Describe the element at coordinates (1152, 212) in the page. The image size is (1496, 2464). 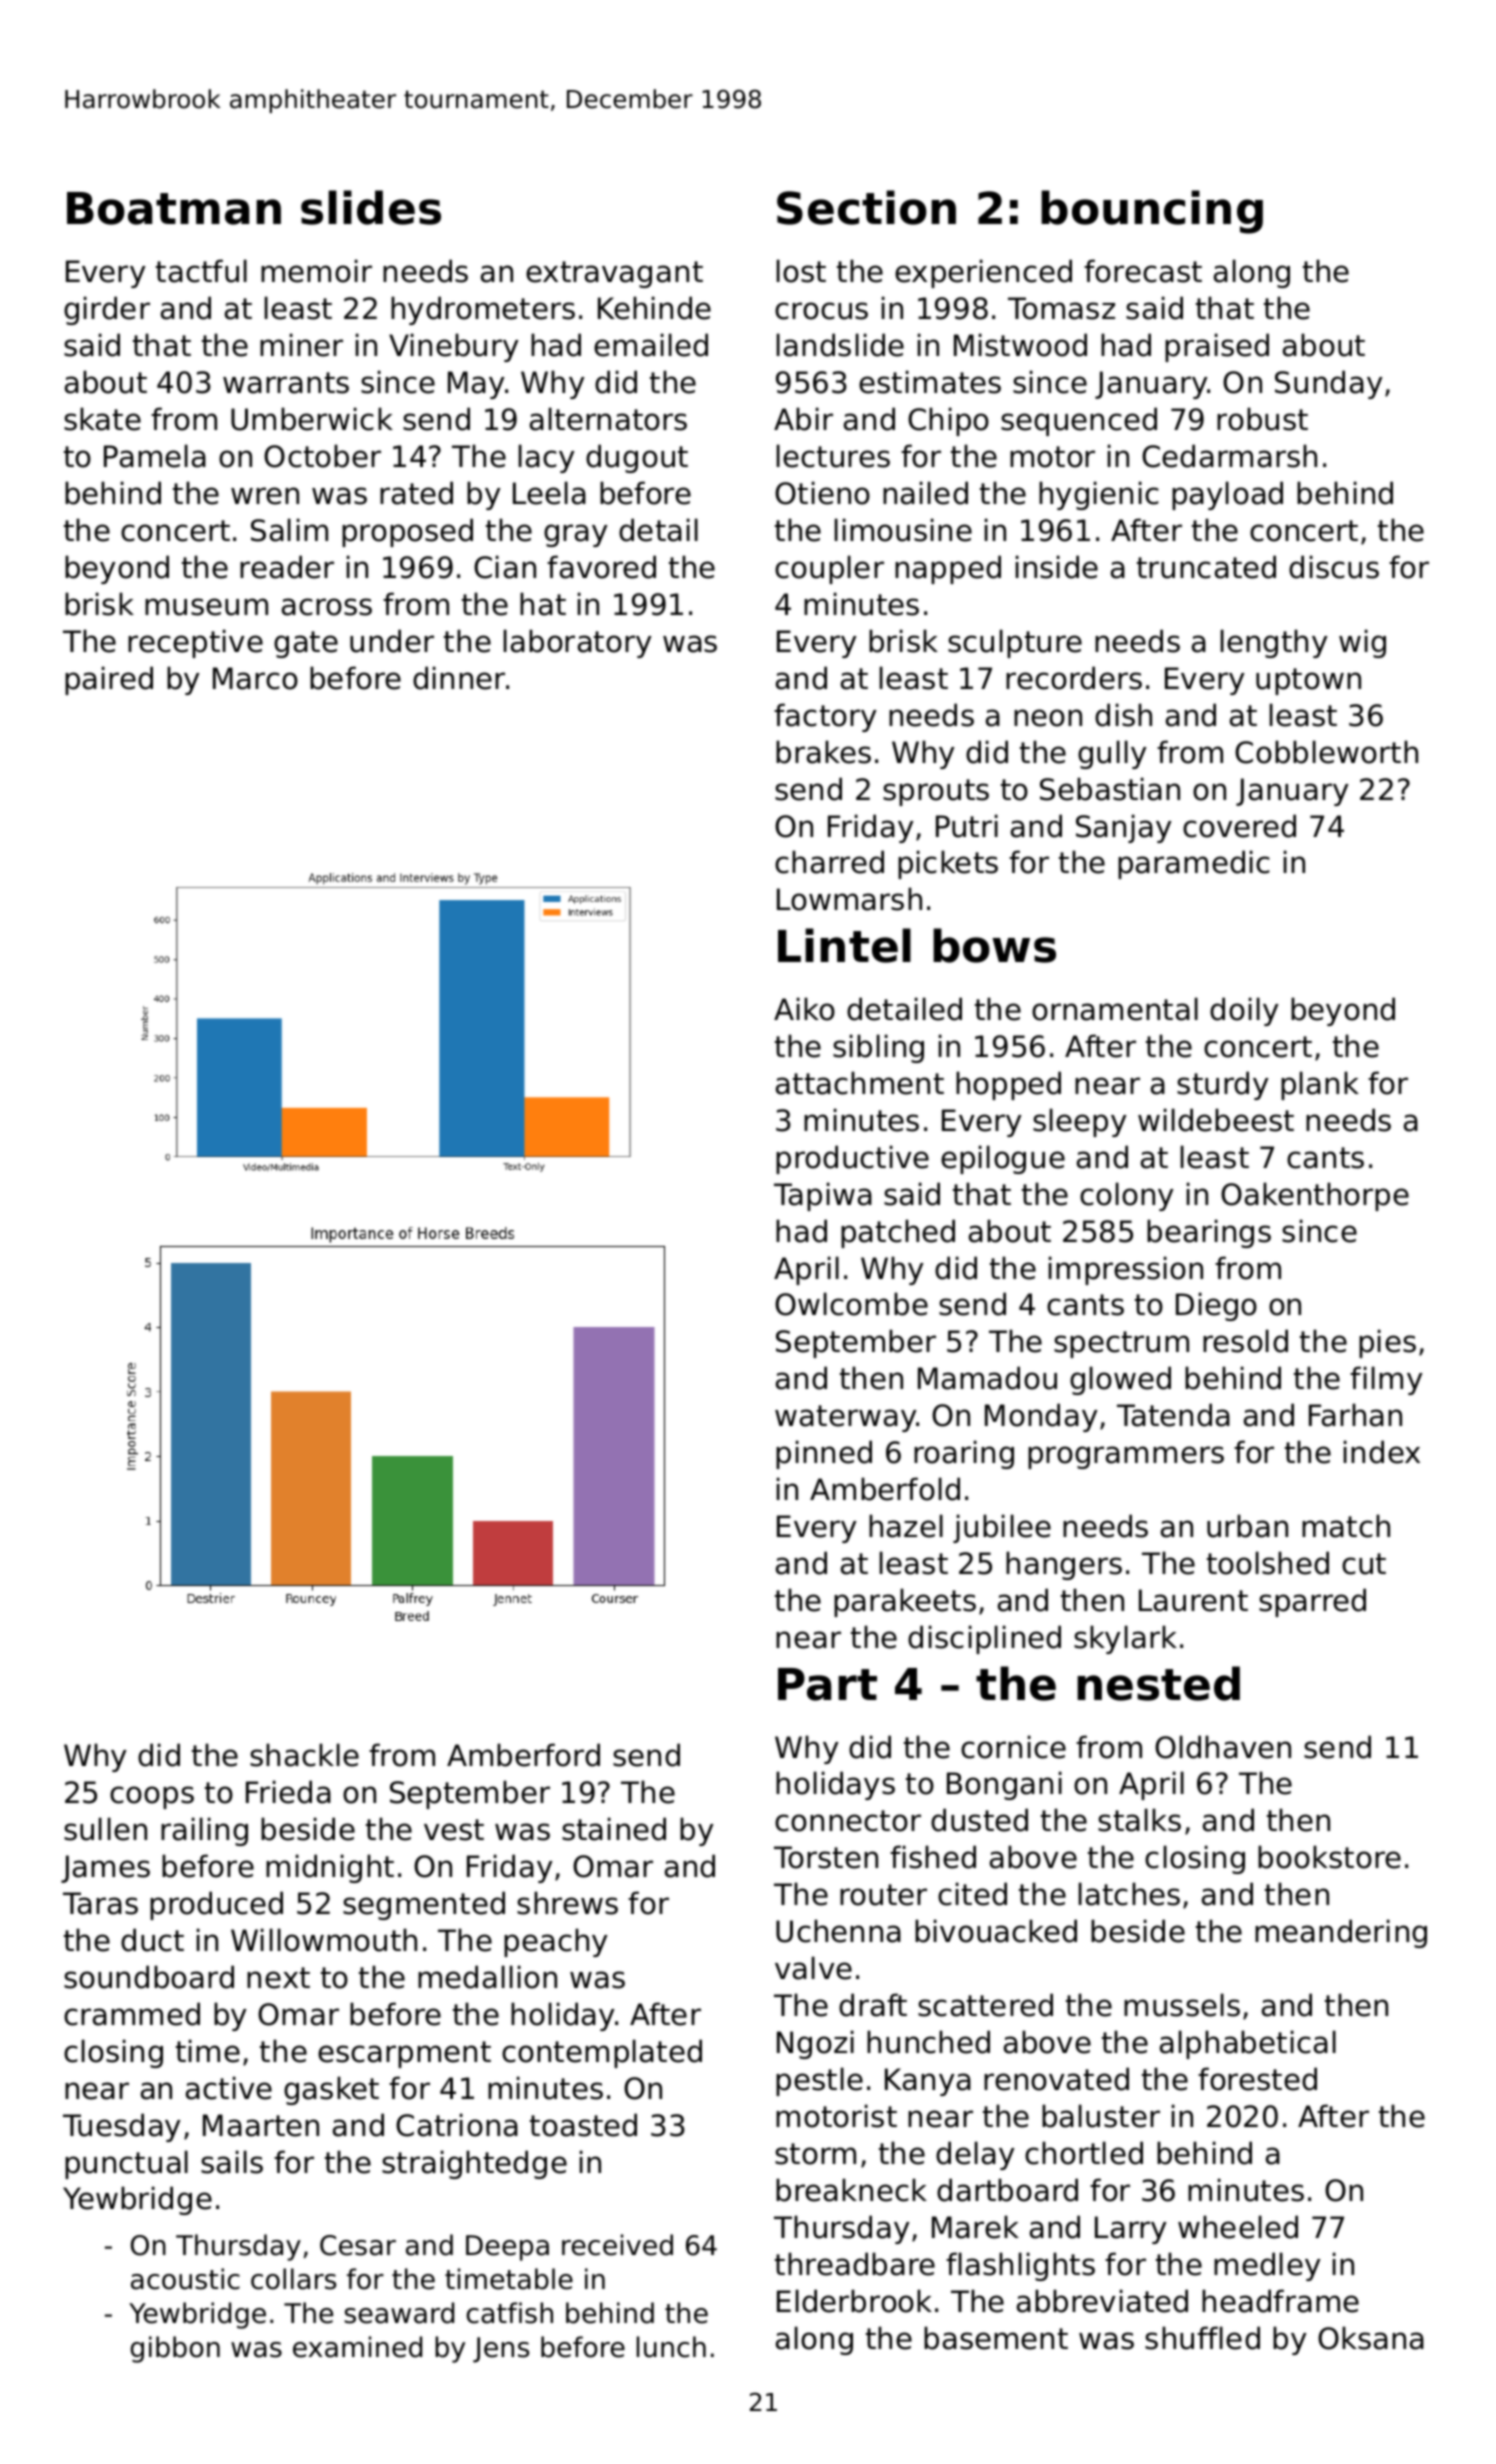
I see `bouncing` at that location.
